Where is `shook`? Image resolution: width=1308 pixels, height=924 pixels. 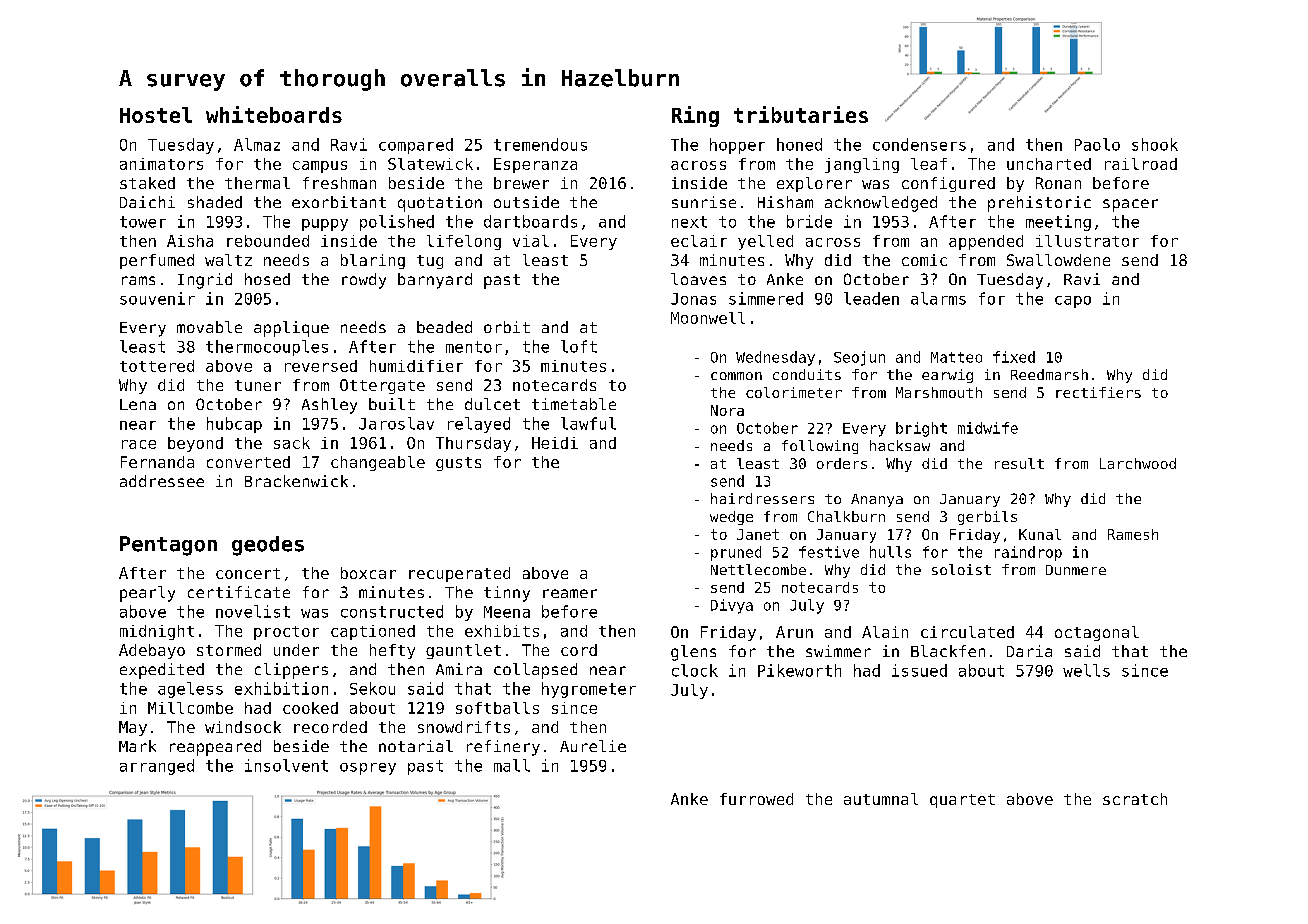
shook is located at coordinates (1155, 144).
